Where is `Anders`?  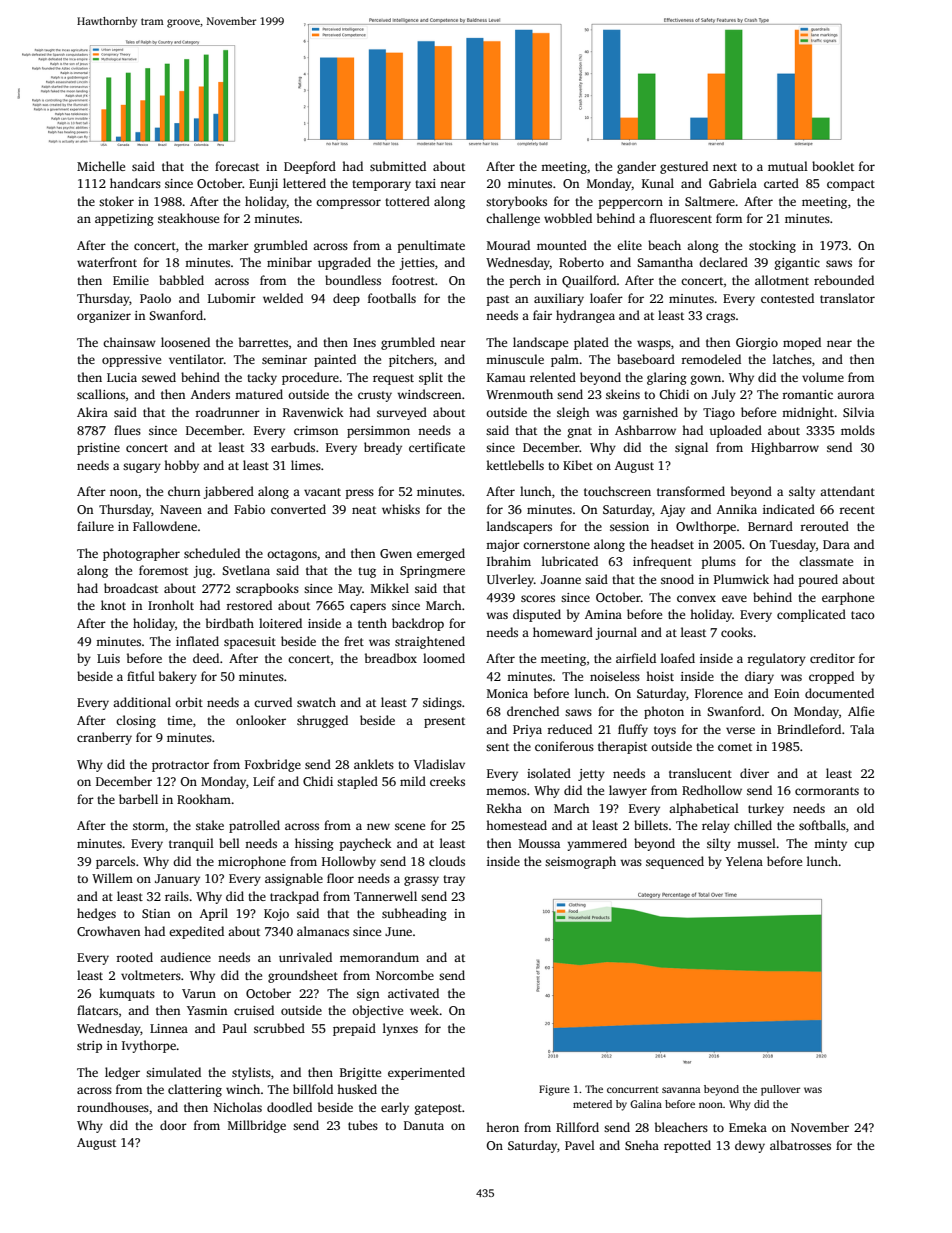
Anders is located at coordinates (210, 394).
